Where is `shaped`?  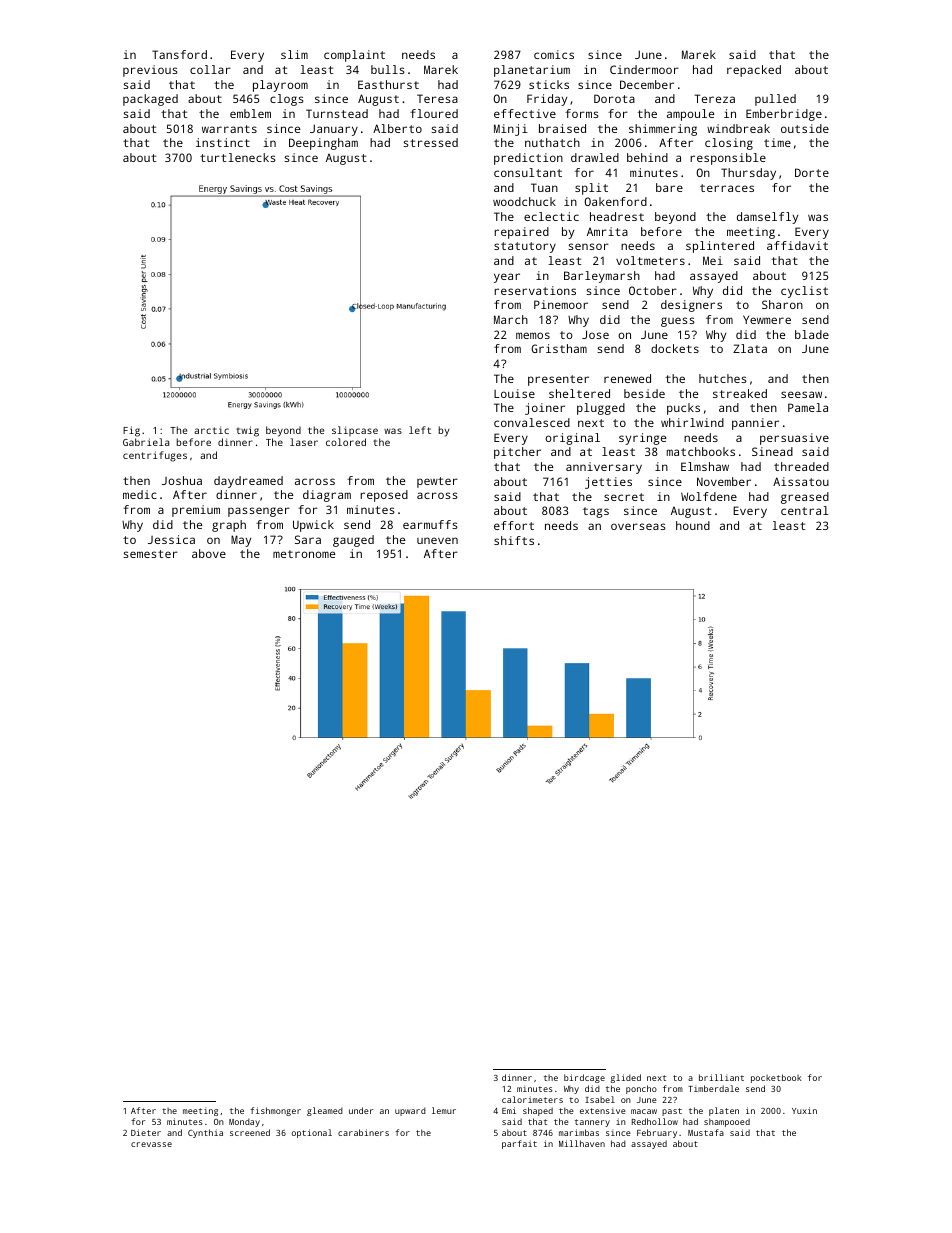 shaped is located at coordinates (538, 1111).
